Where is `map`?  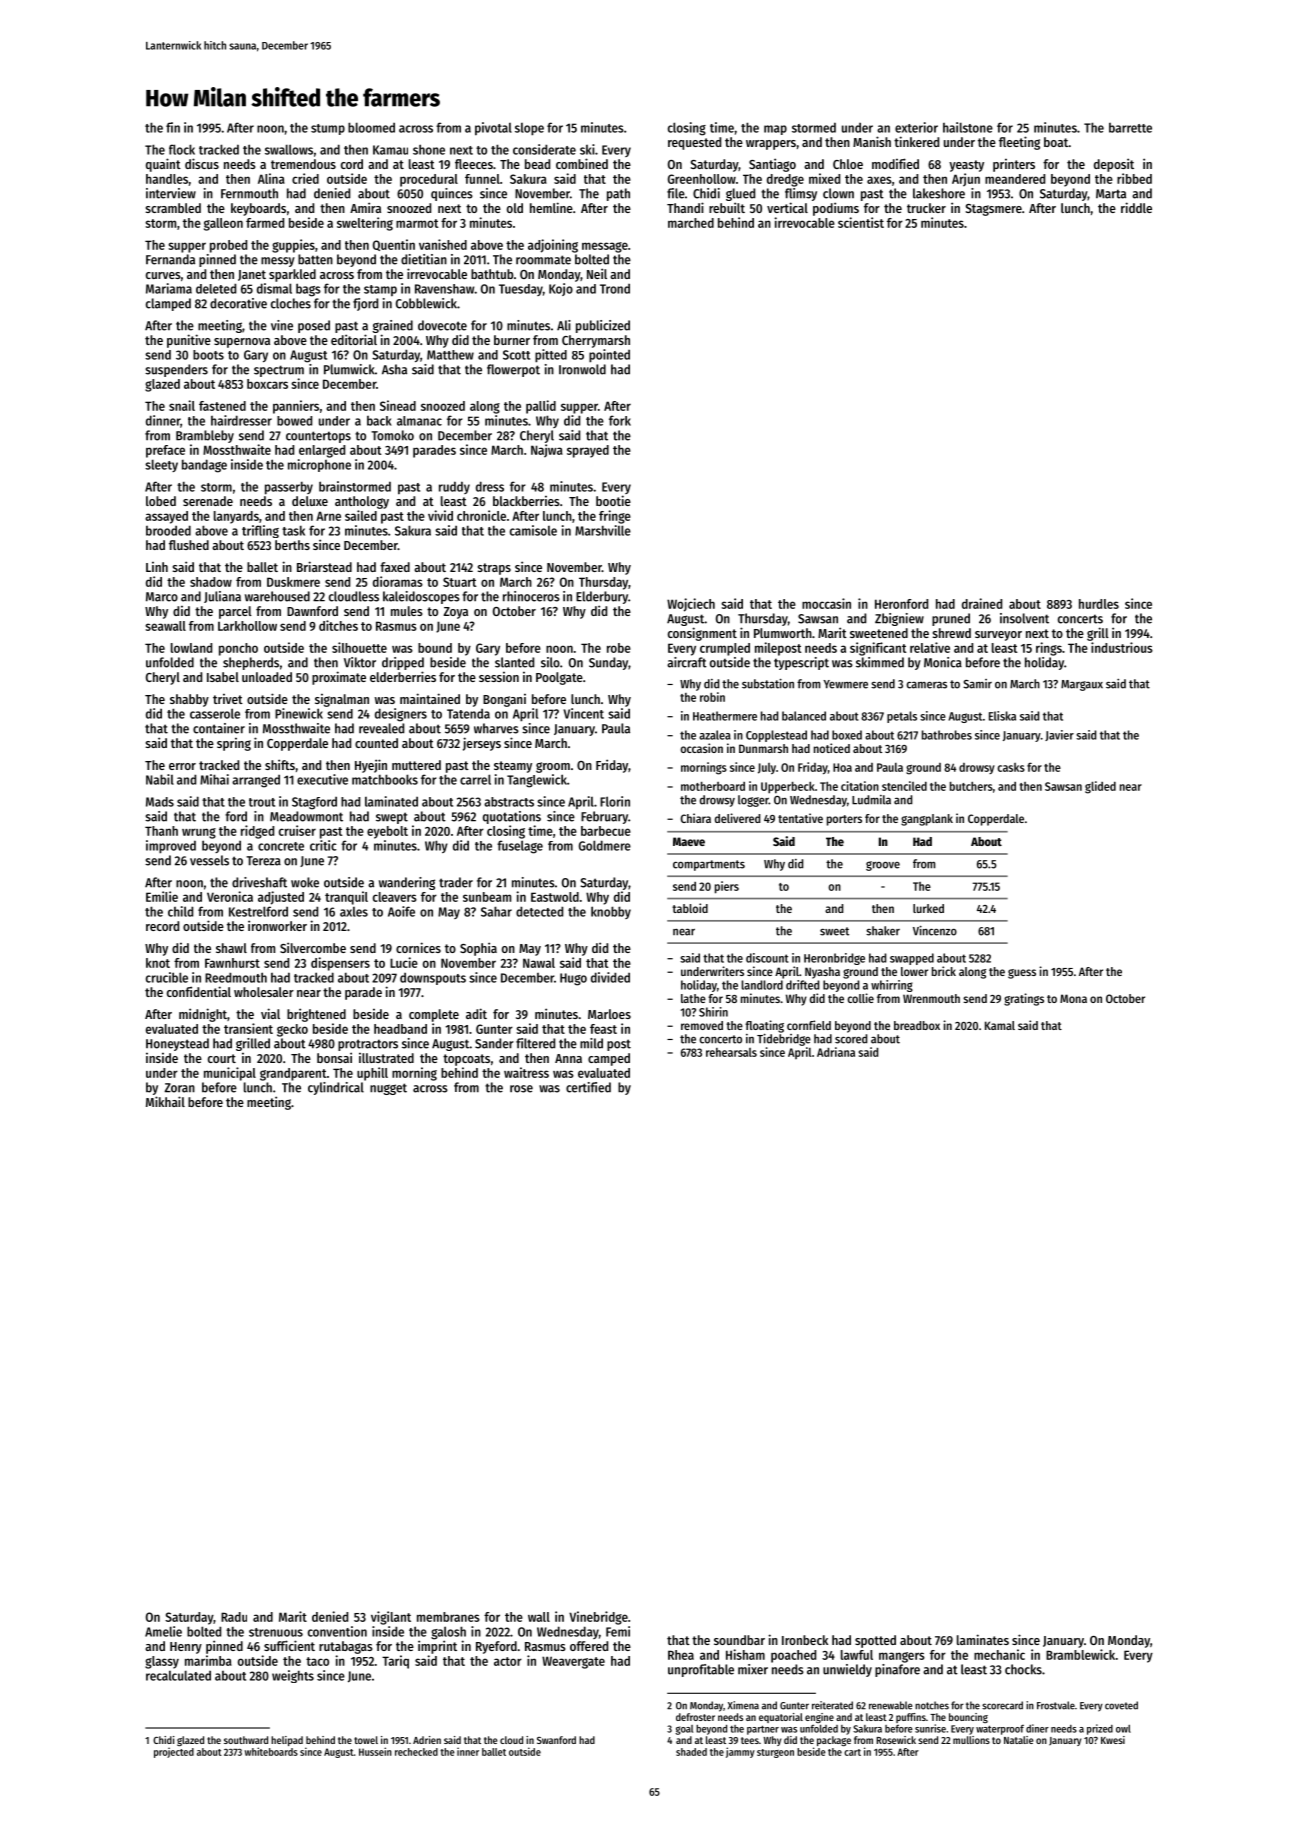
map is located at coordinates (775, 130).
